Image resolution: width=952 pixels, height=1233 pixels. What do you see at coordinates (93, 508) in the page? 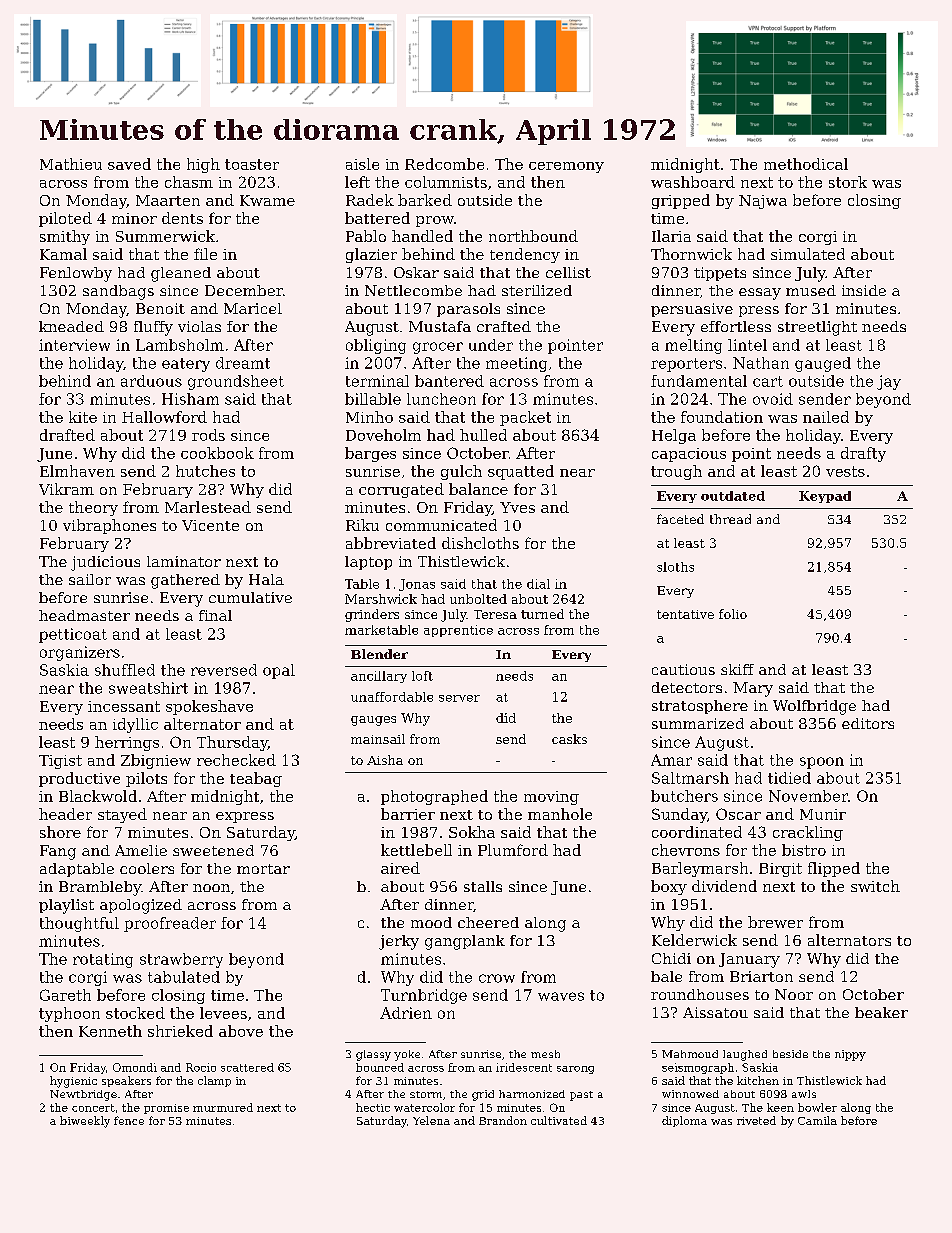
I see `theory` at bounding box center [93, 508].
